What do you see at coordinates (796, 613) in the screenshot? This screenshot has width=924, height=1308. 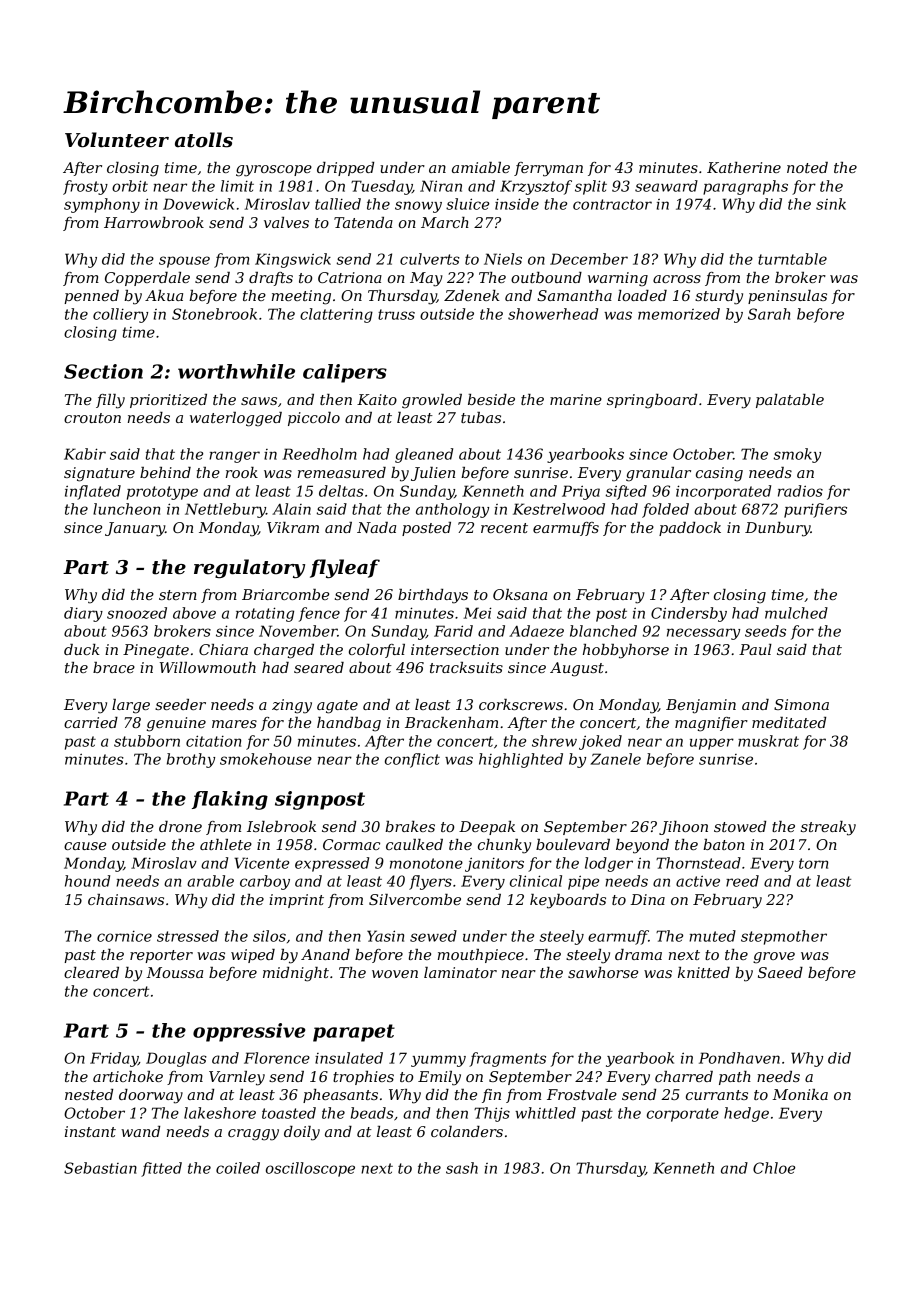 I see `mulched` at bounding box center [796, 613].
